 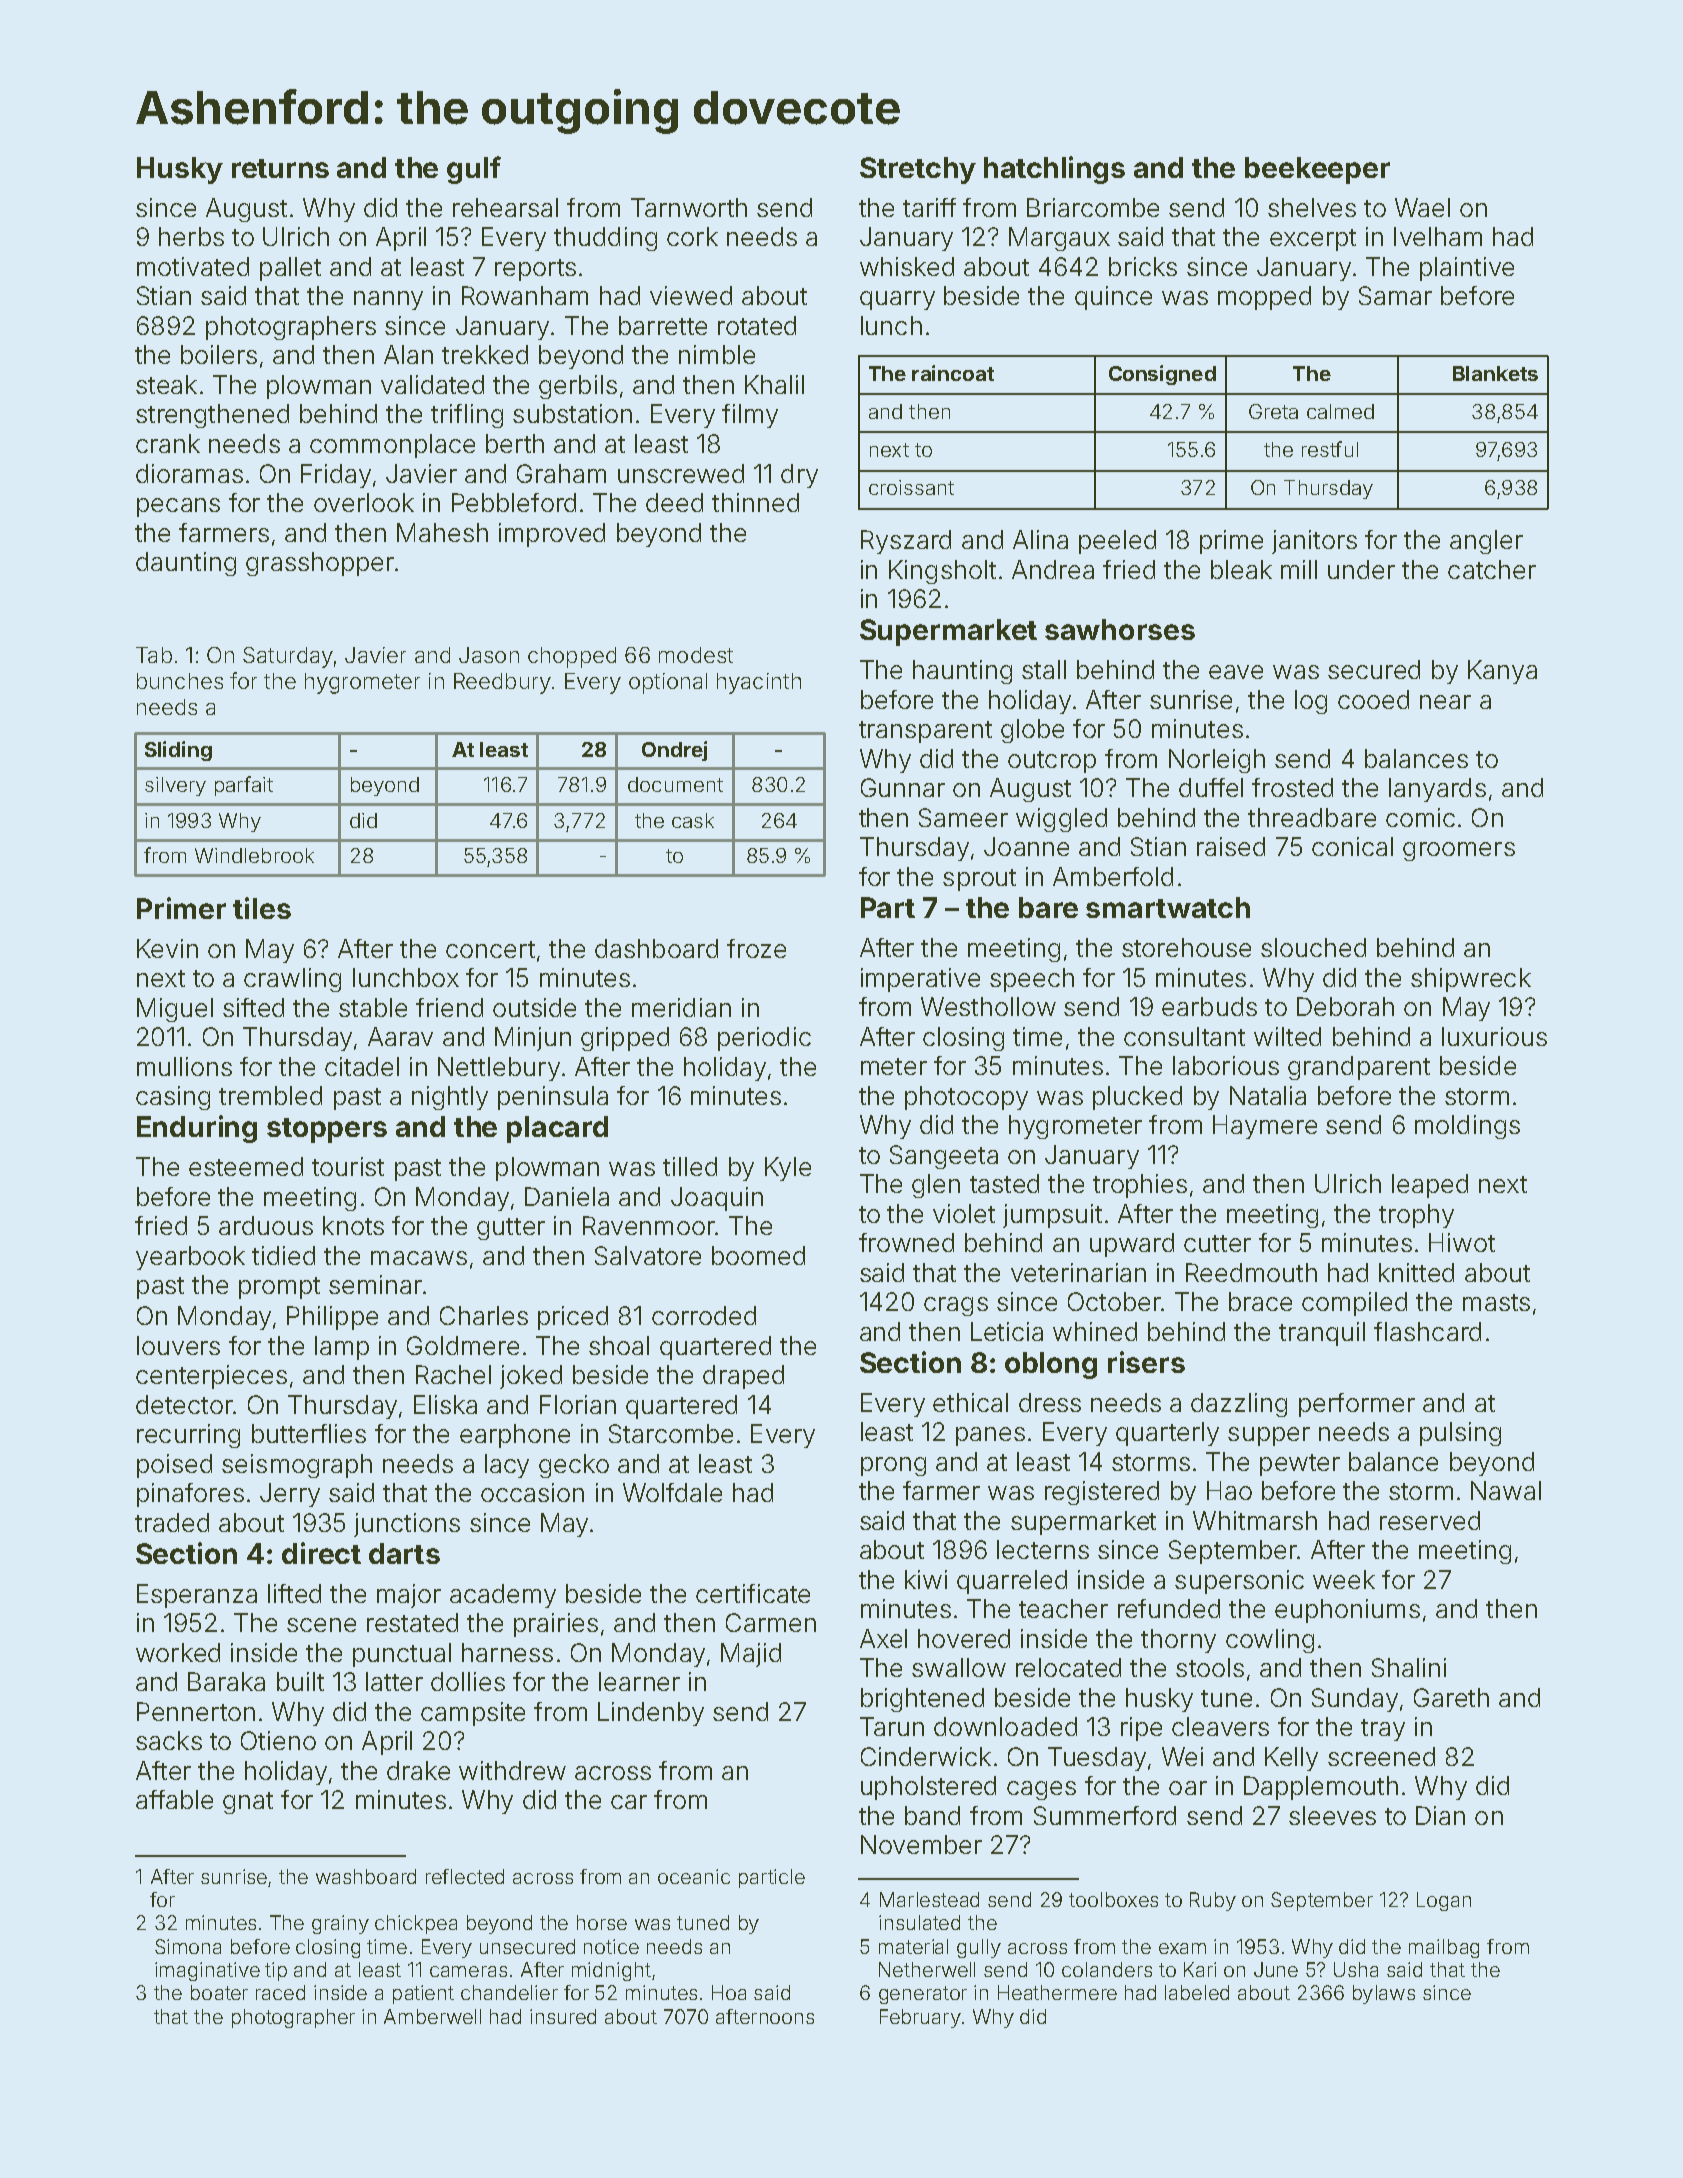 What do you see at coordinates (191, 236) in the page?
I see `herbs` at bounding box center [191, 236].
